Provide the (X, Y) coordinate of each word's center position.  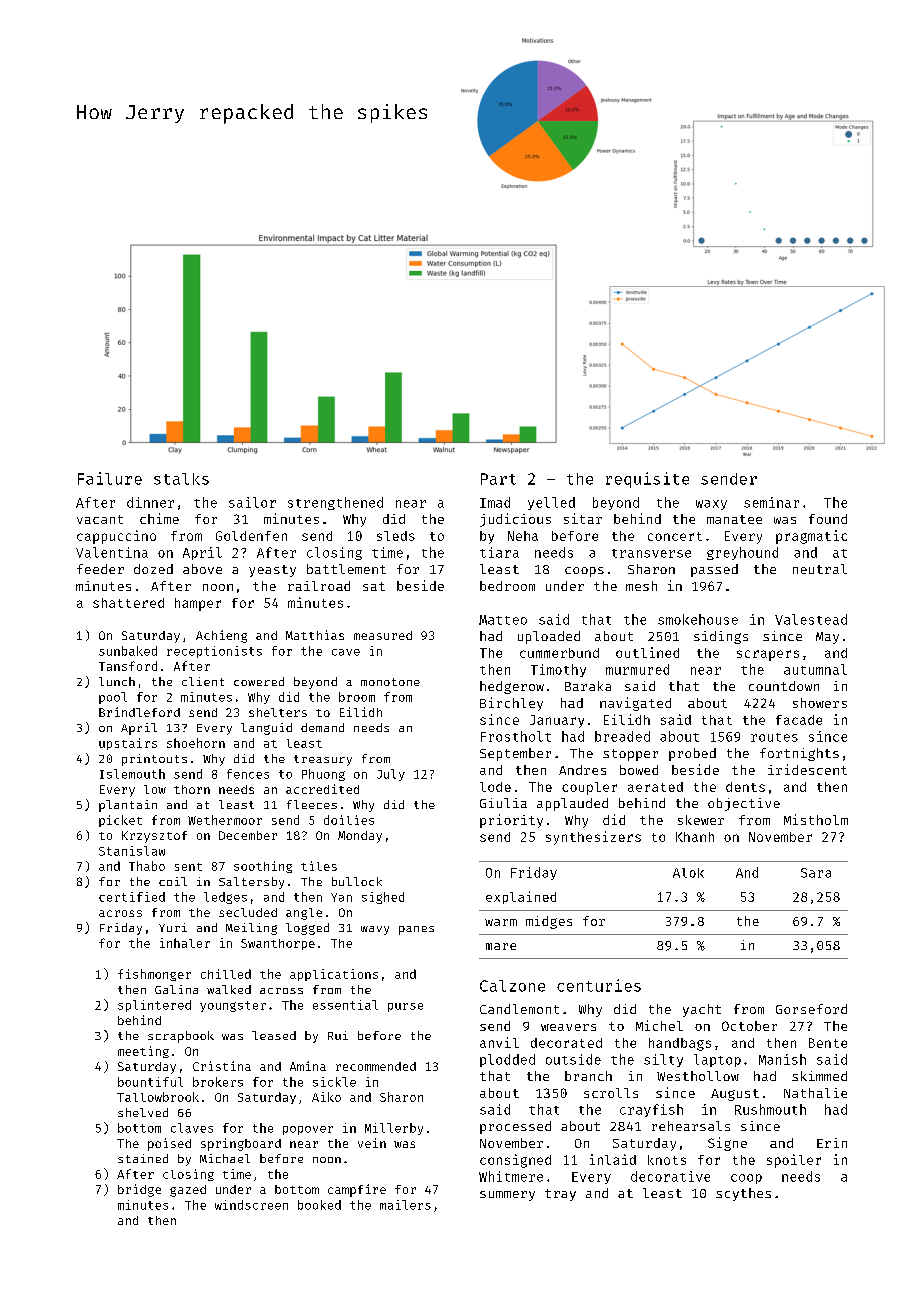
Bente (828, 1043)
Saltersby (251, 883)
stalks (181, 479)
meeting (143, 1052)
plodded (507, 1060)
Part (498, 479)
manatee (734, 519)
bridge (139, 1190)
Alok (688, 873)
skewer (701, 820)
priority (511, 821)
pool (113, 698)
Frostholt (516, 736)
